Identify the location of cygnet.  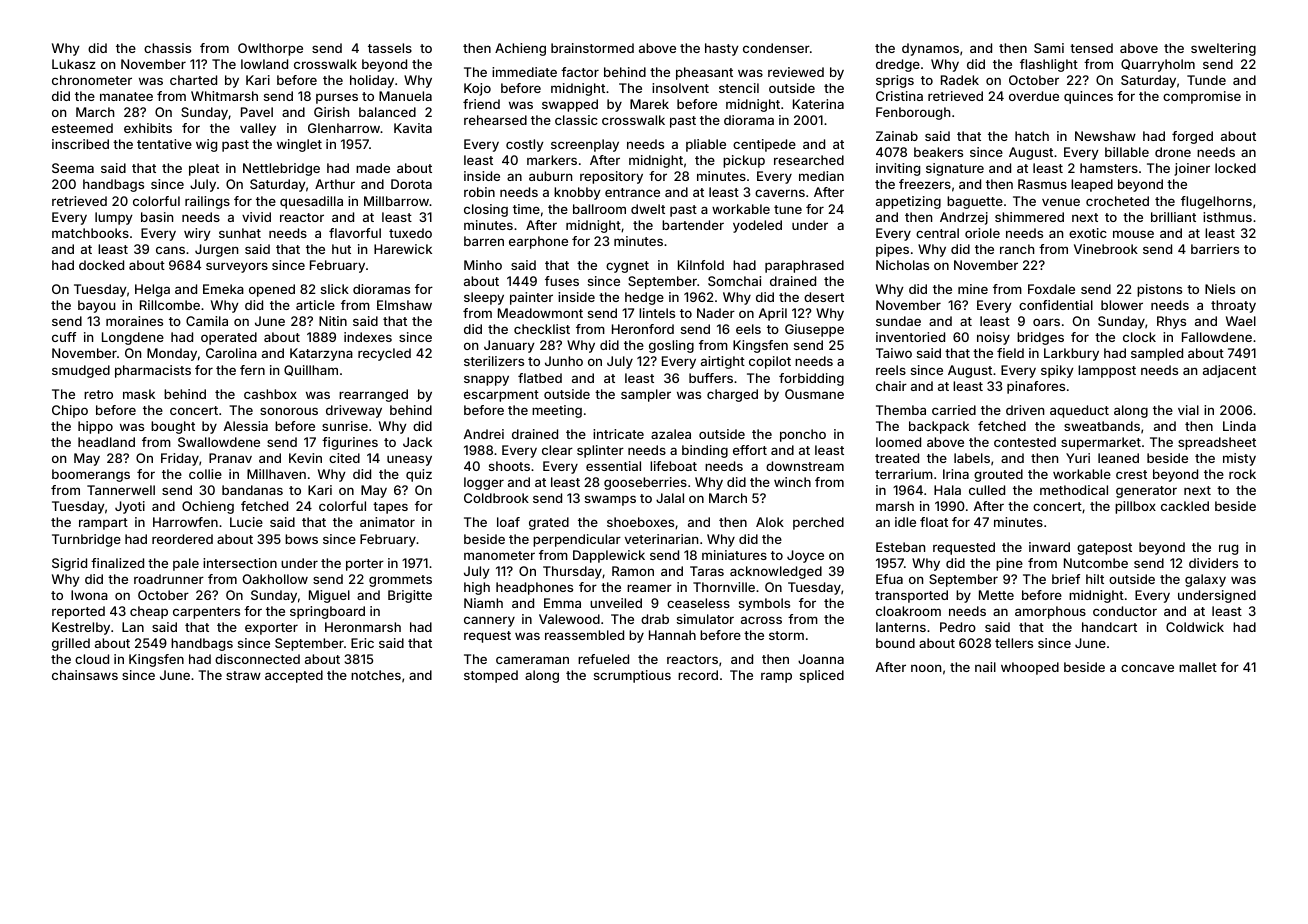
(627, 267).
